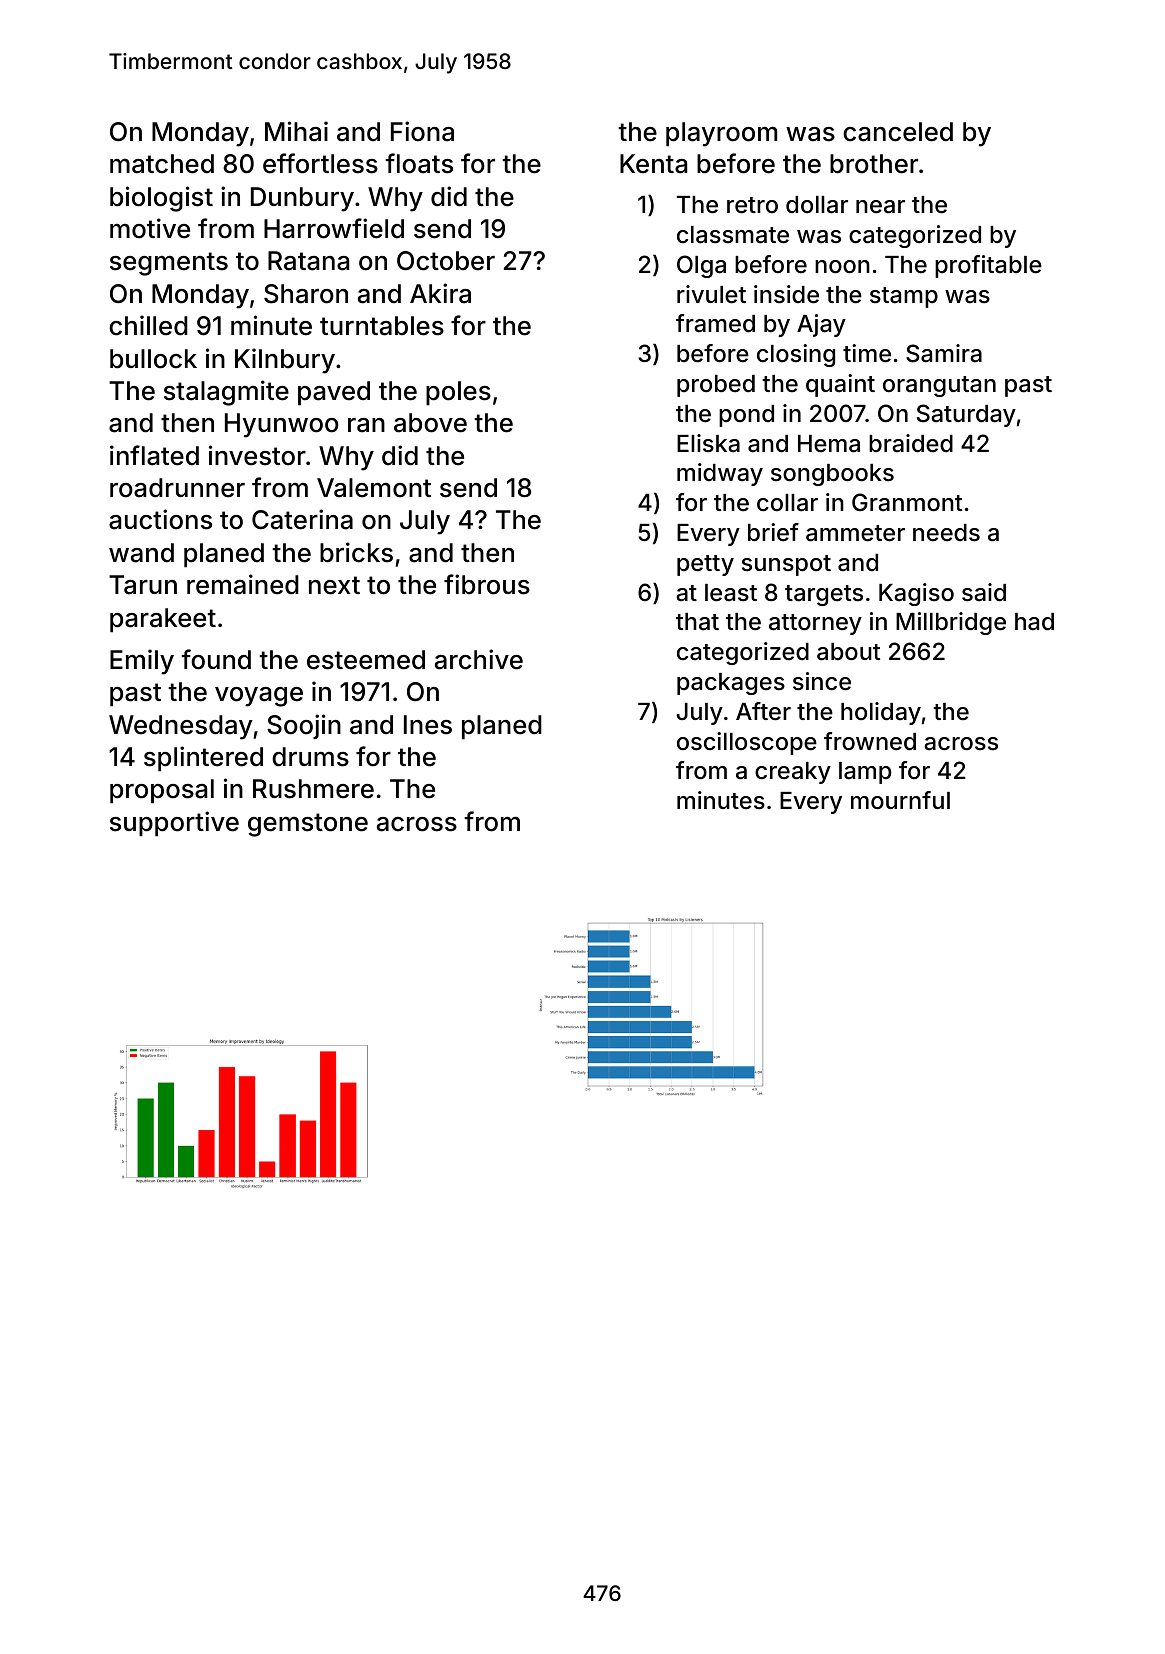  I want to click on inside, so click(786, 294).
